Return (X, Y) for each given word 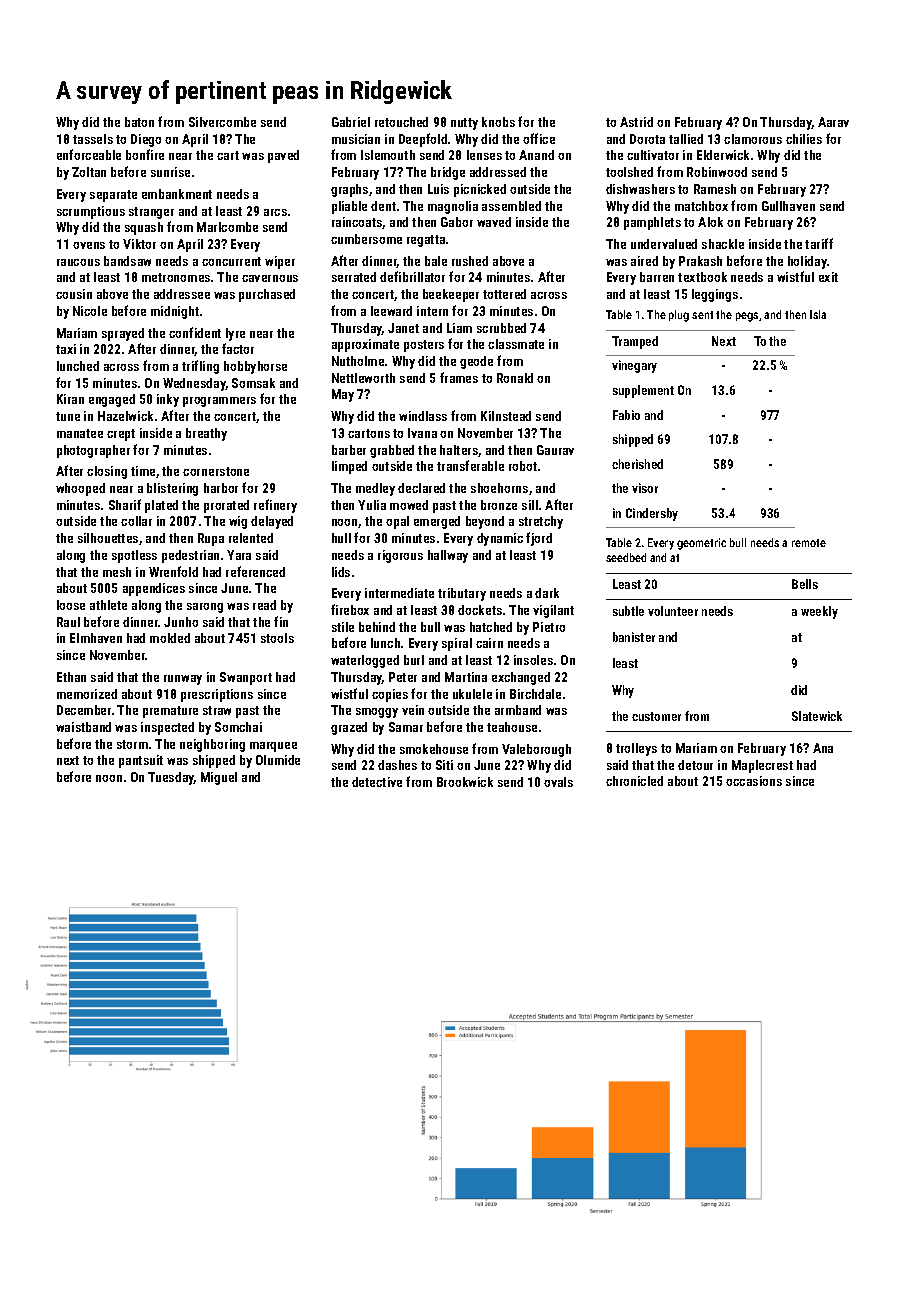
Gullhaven (788, 206)
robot (523, 466)
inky (168, 400)
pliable (349, 207)
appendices (154, 589)
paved (283, 156)
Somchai (238, 727)
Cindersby (652, 514)
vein (413, 710)
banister (634, 637)
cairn (489, 643)
